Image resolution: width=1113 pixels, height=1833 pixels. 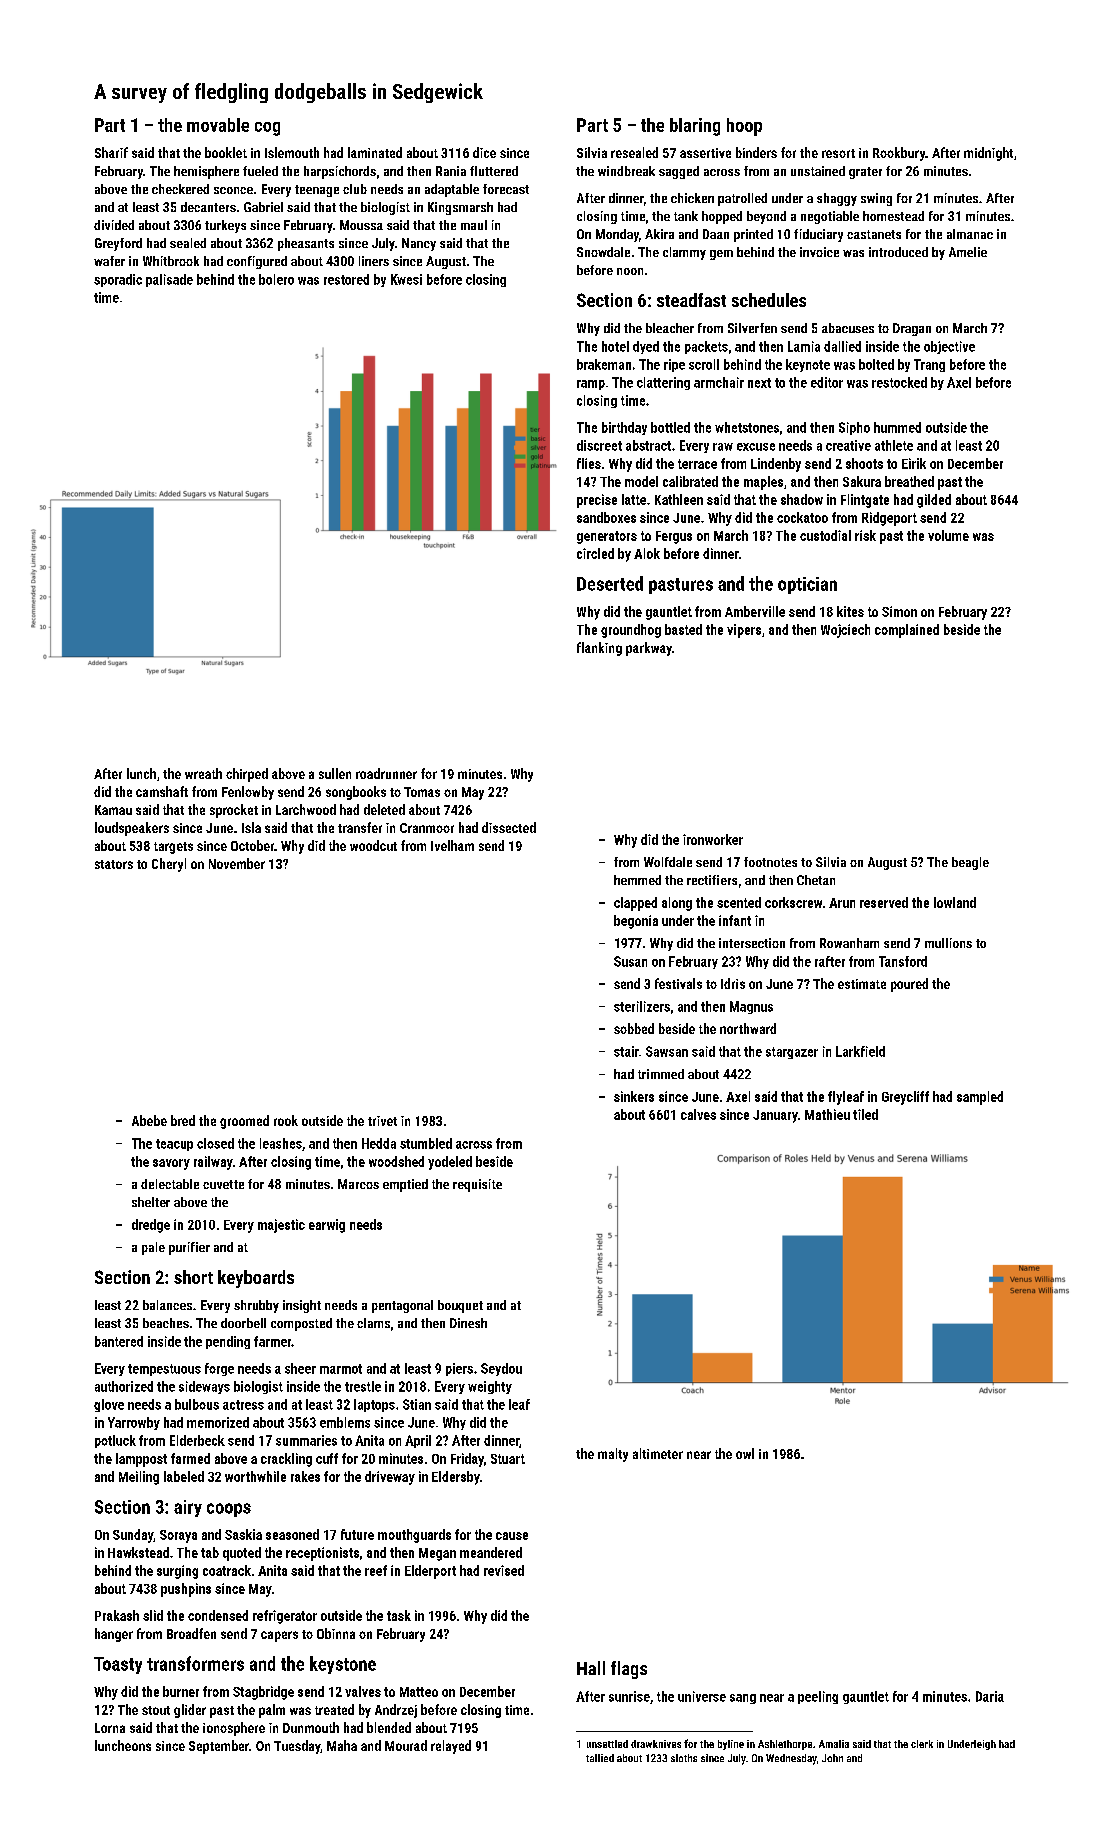 What do you see at coordinates (509, 827) in the screenshot?
I see `dissected` at bounding box center [509, 827].
